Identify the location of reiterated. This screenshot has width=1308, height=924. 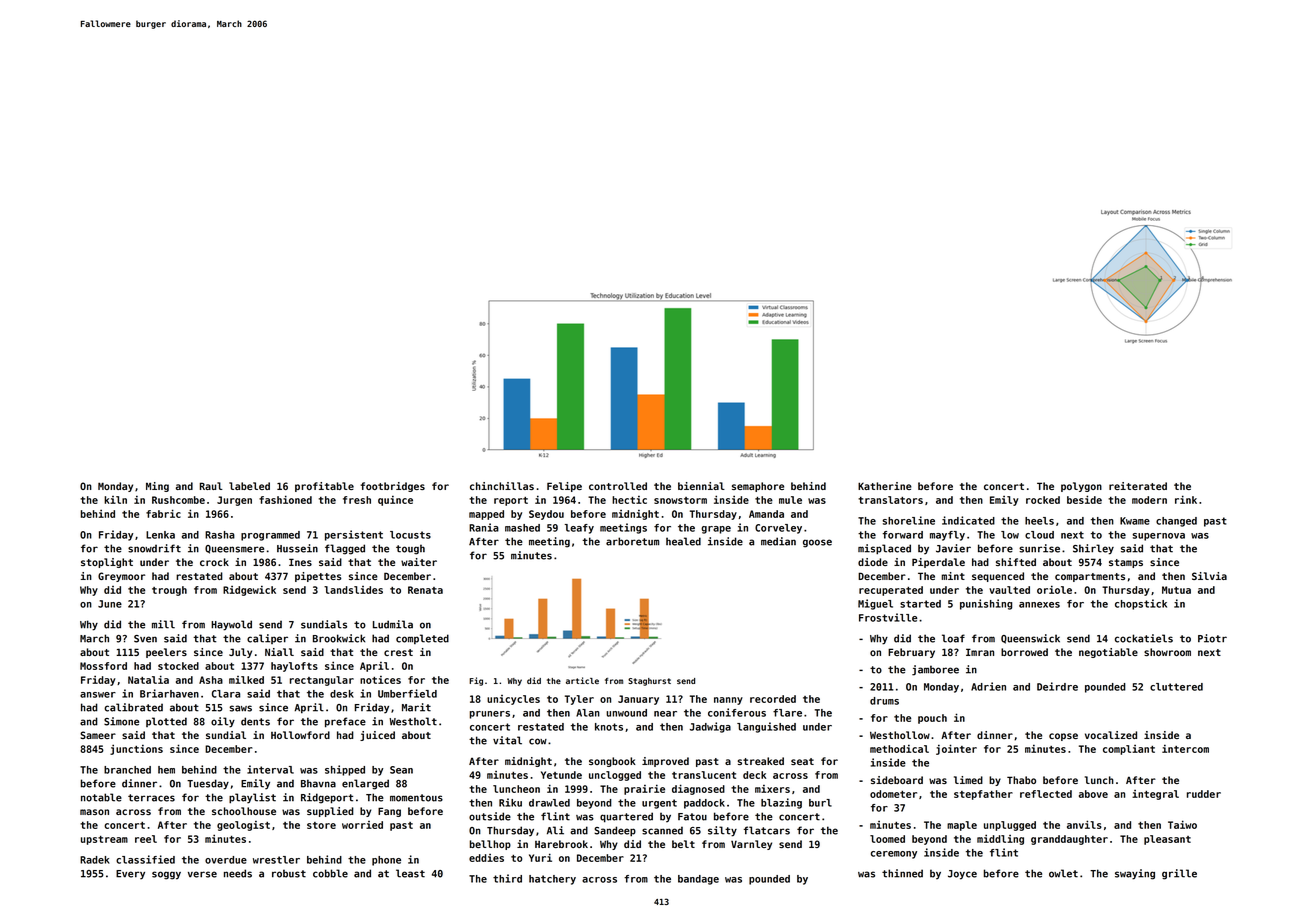
(1138, 486).
